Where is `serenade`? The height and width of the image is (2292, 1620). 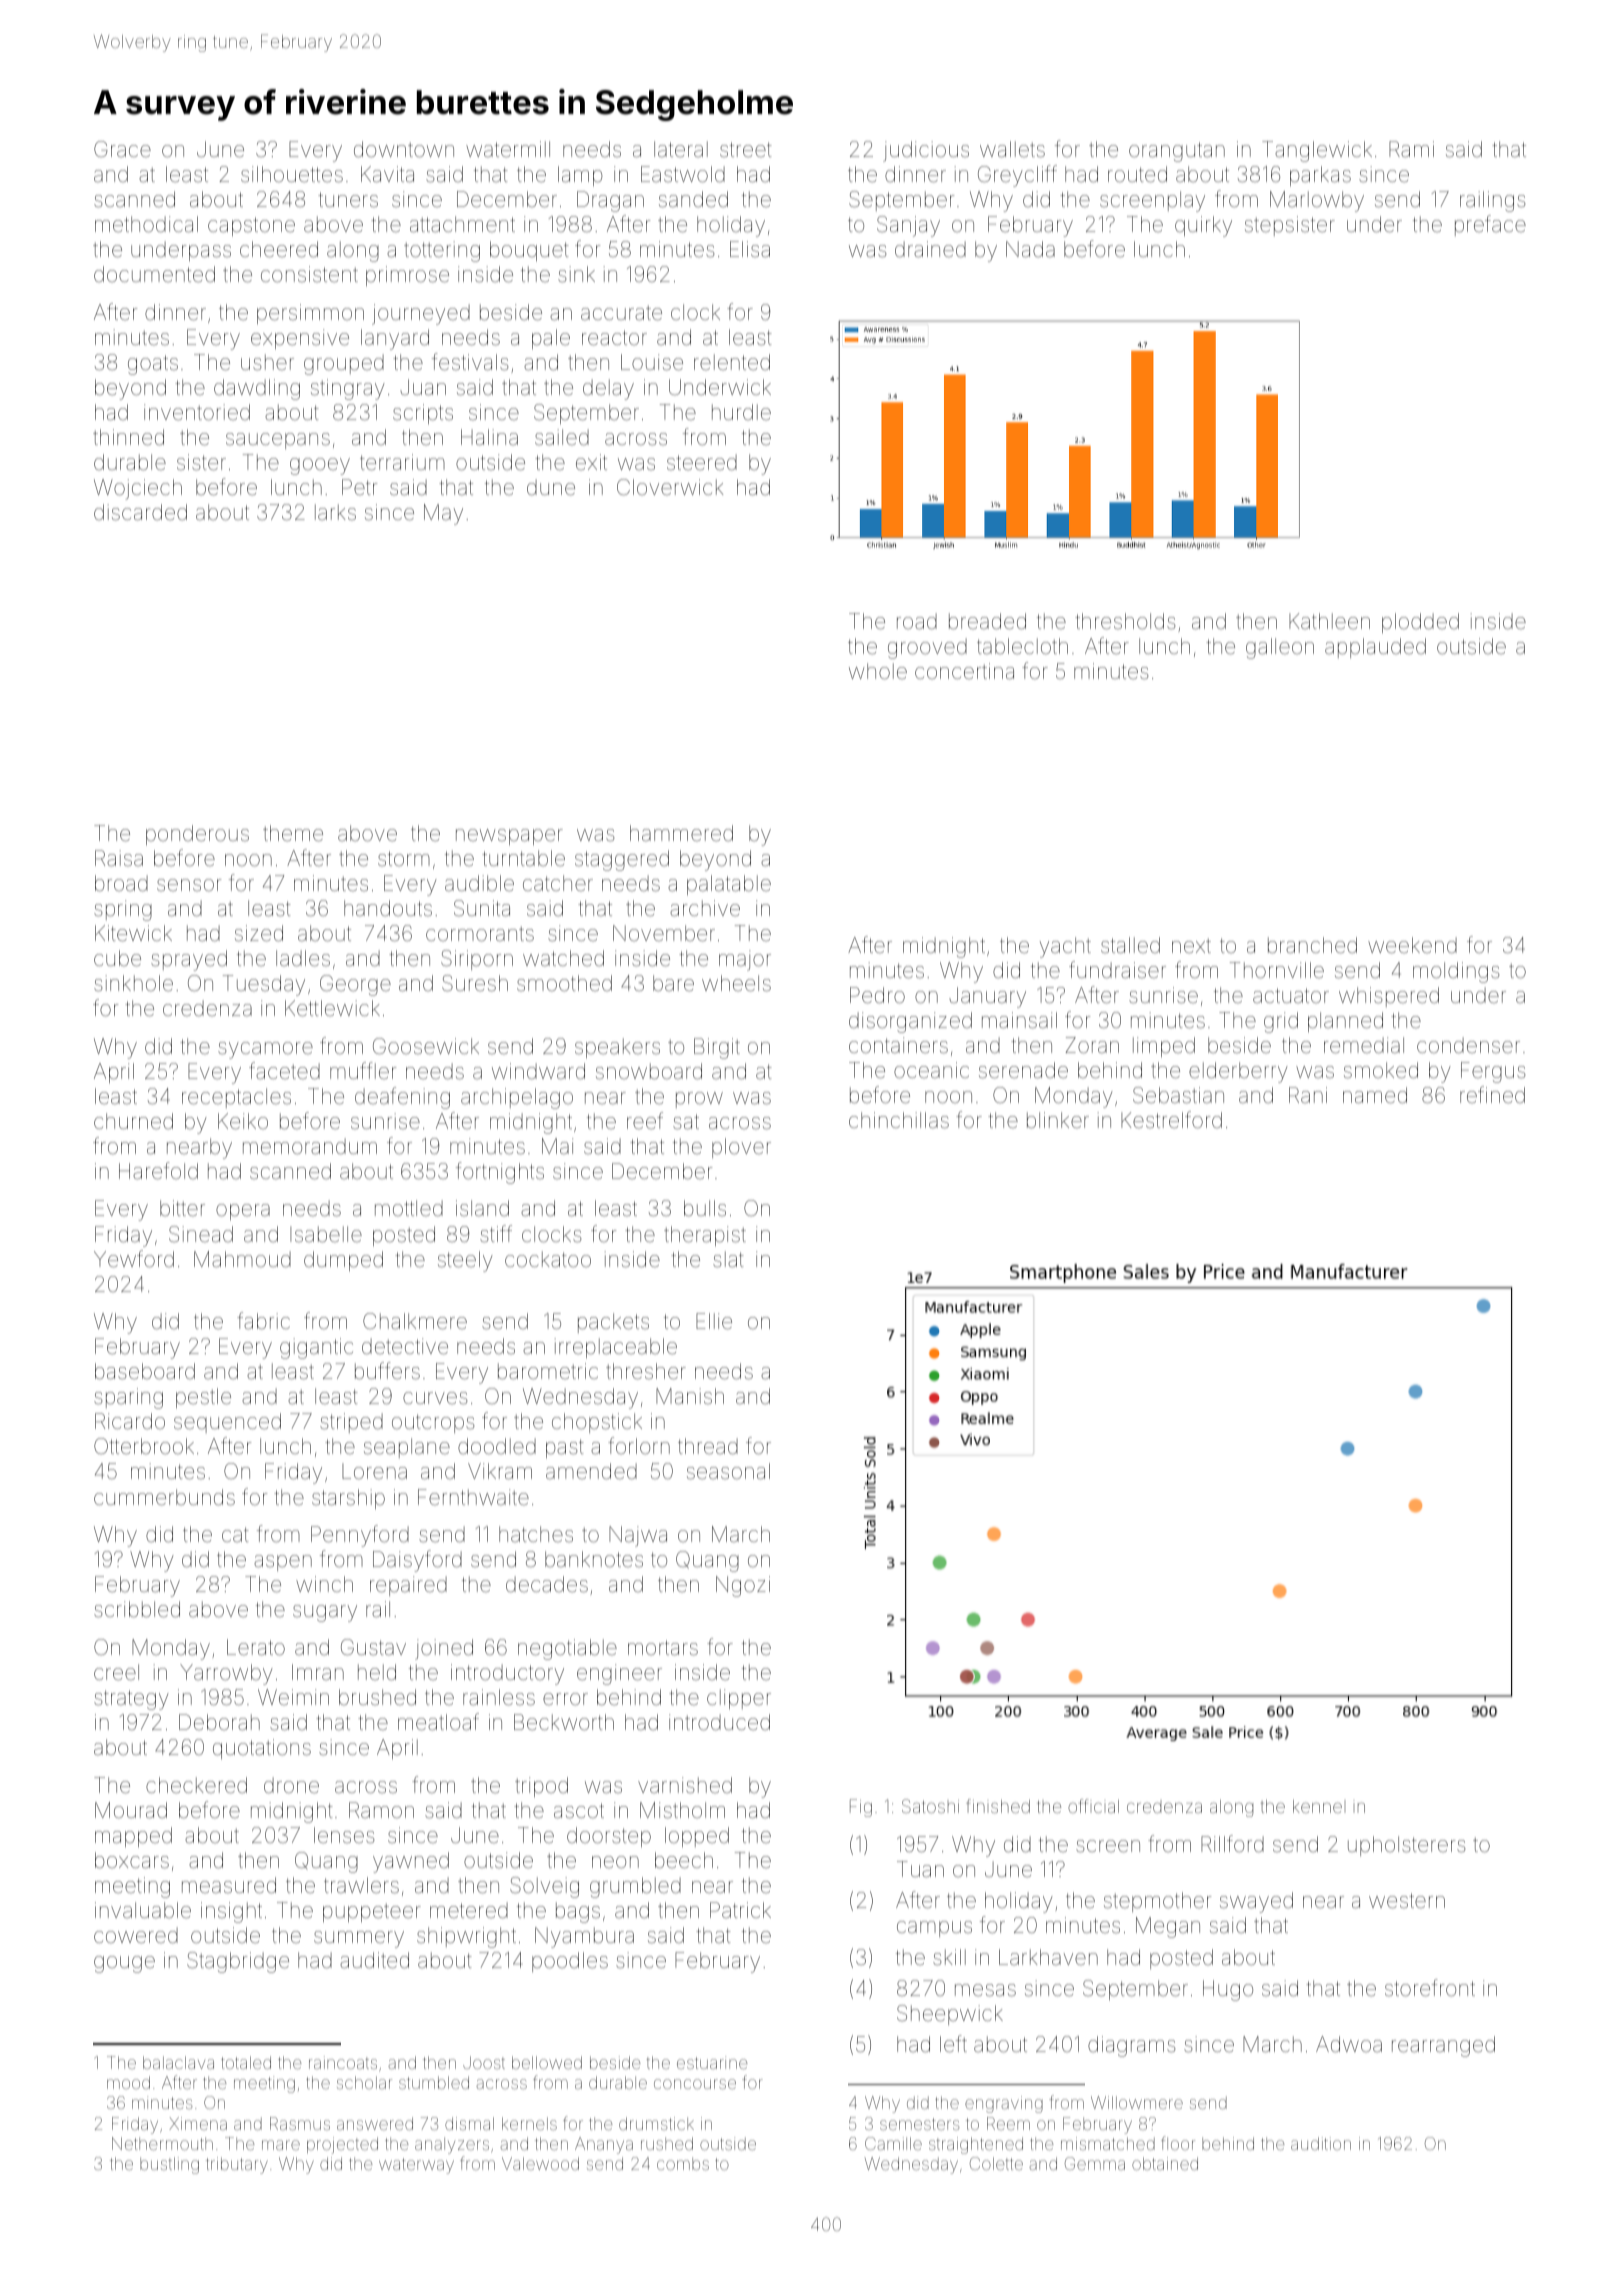 serenade is located at coordinates (1023, 1070).
